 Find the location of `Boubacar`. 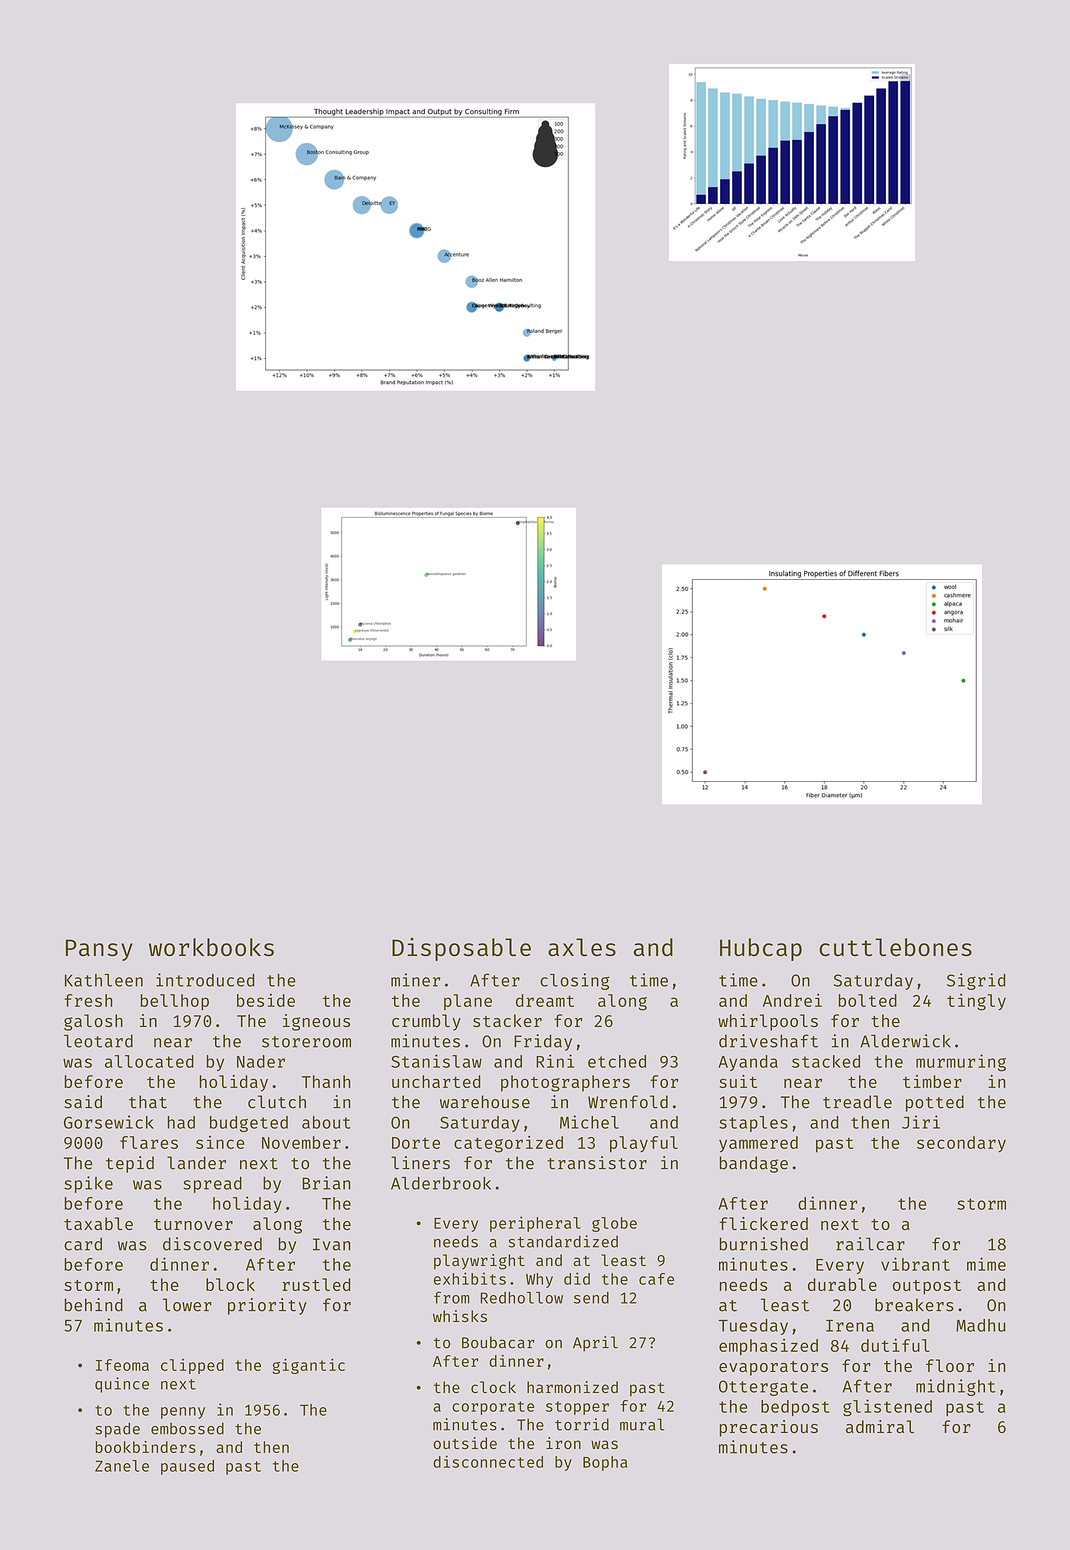

Boubacar is located at coordinates (498, 1342).
